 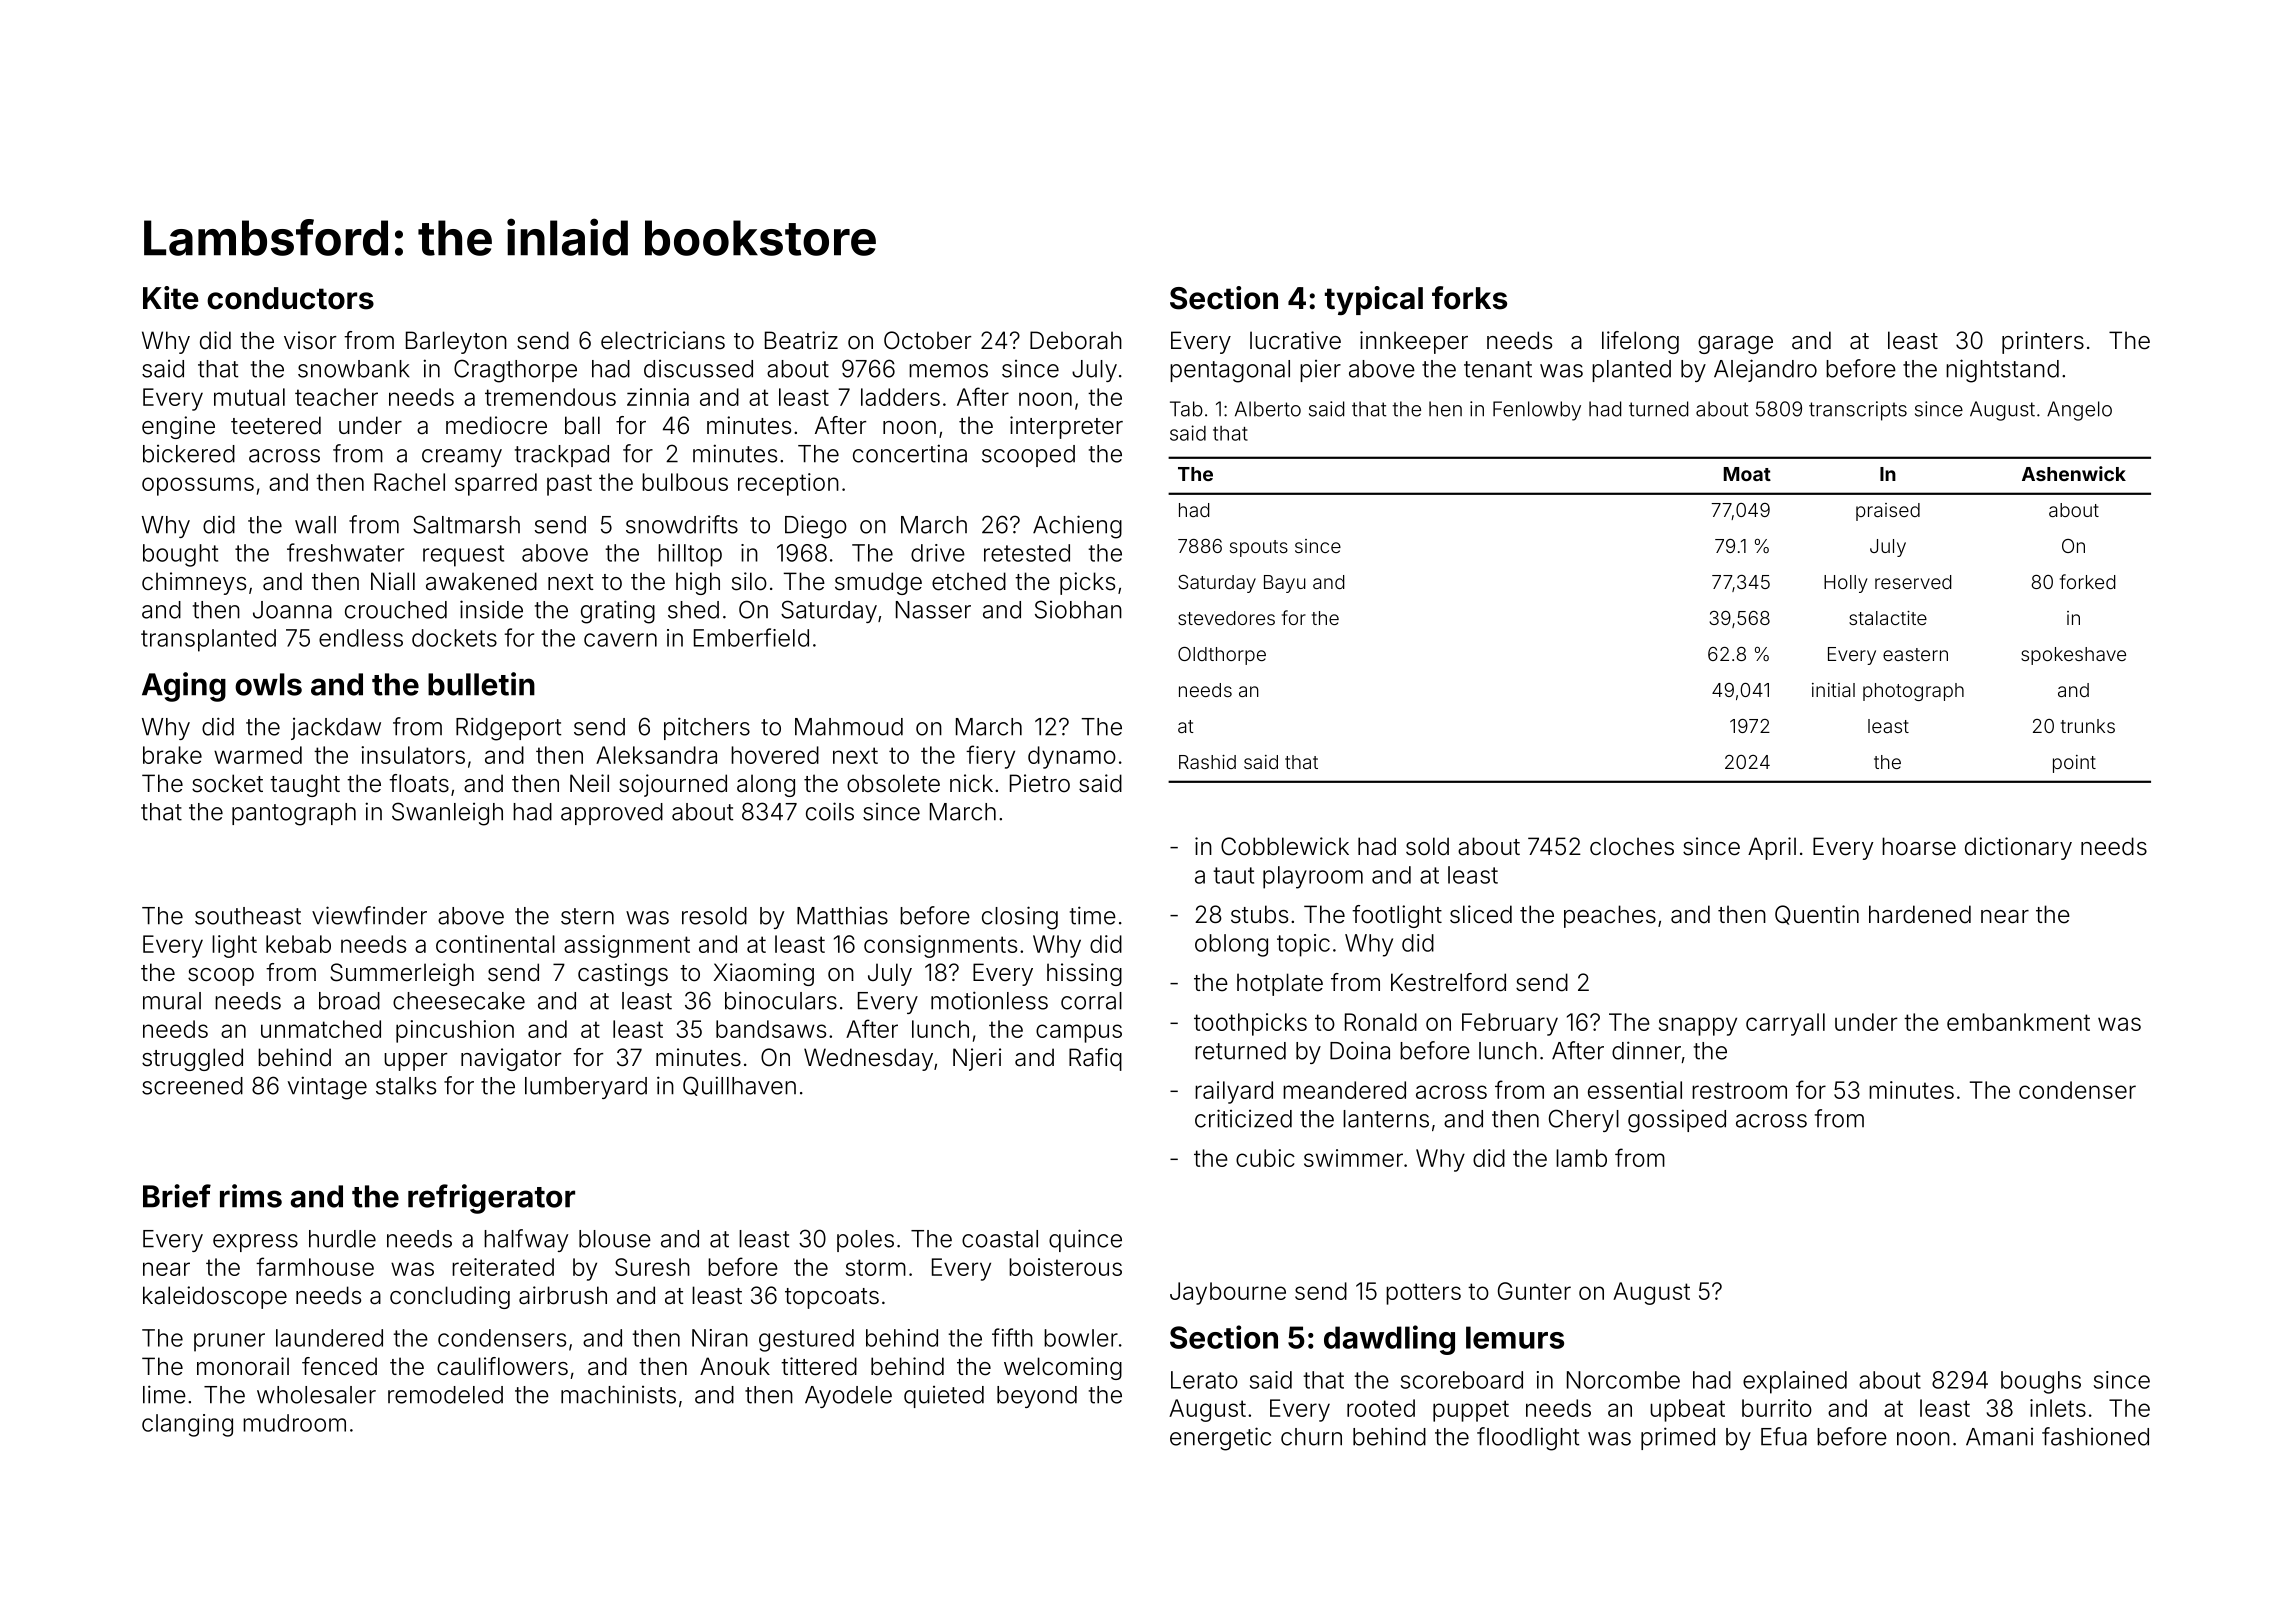 I want to click on screened, so click(x=192, y=1086).
